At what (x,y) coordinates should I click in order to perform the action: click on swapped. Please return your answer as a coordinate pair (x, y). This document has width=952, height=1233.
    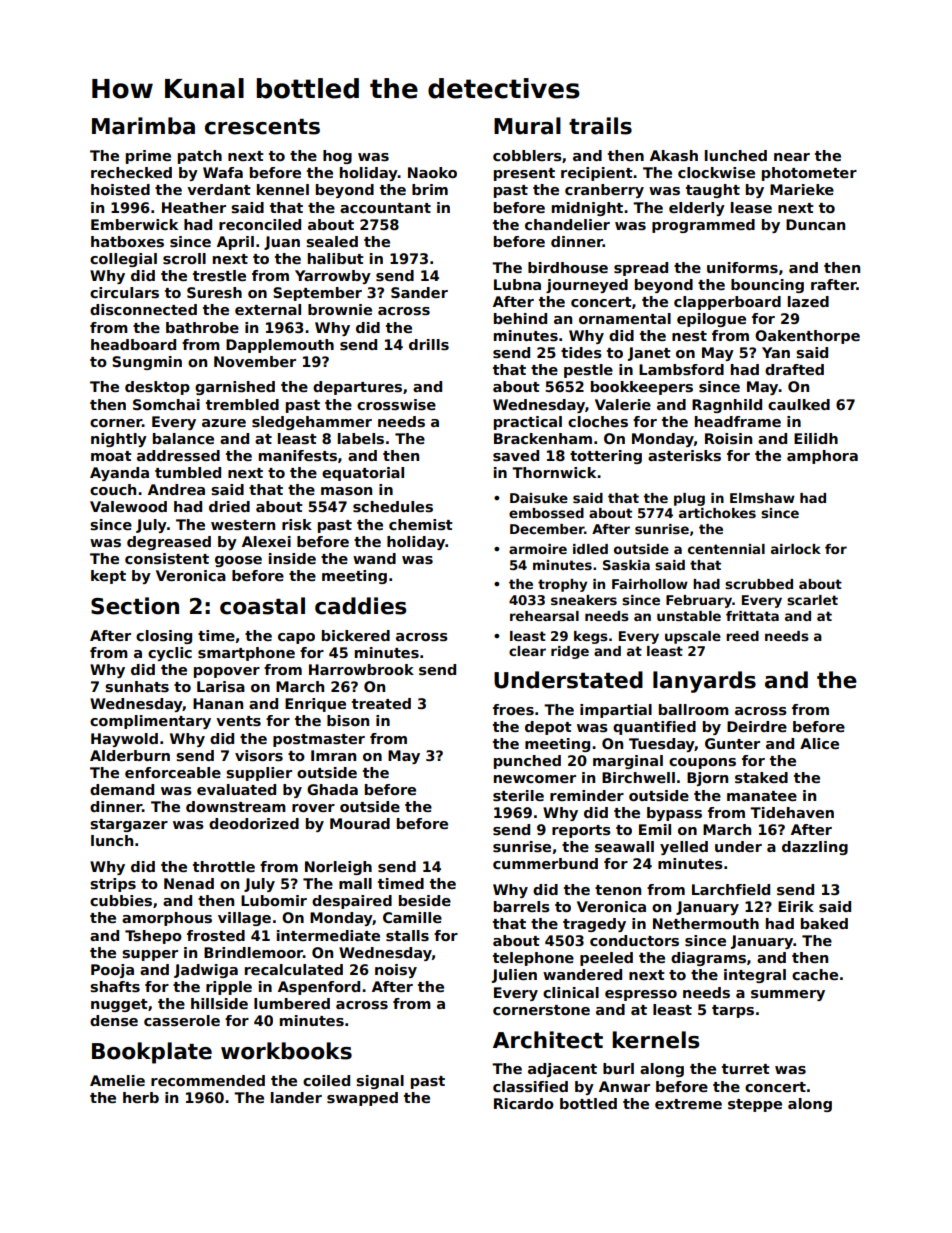
    Looking at the image, I should click on (362, 1099).
